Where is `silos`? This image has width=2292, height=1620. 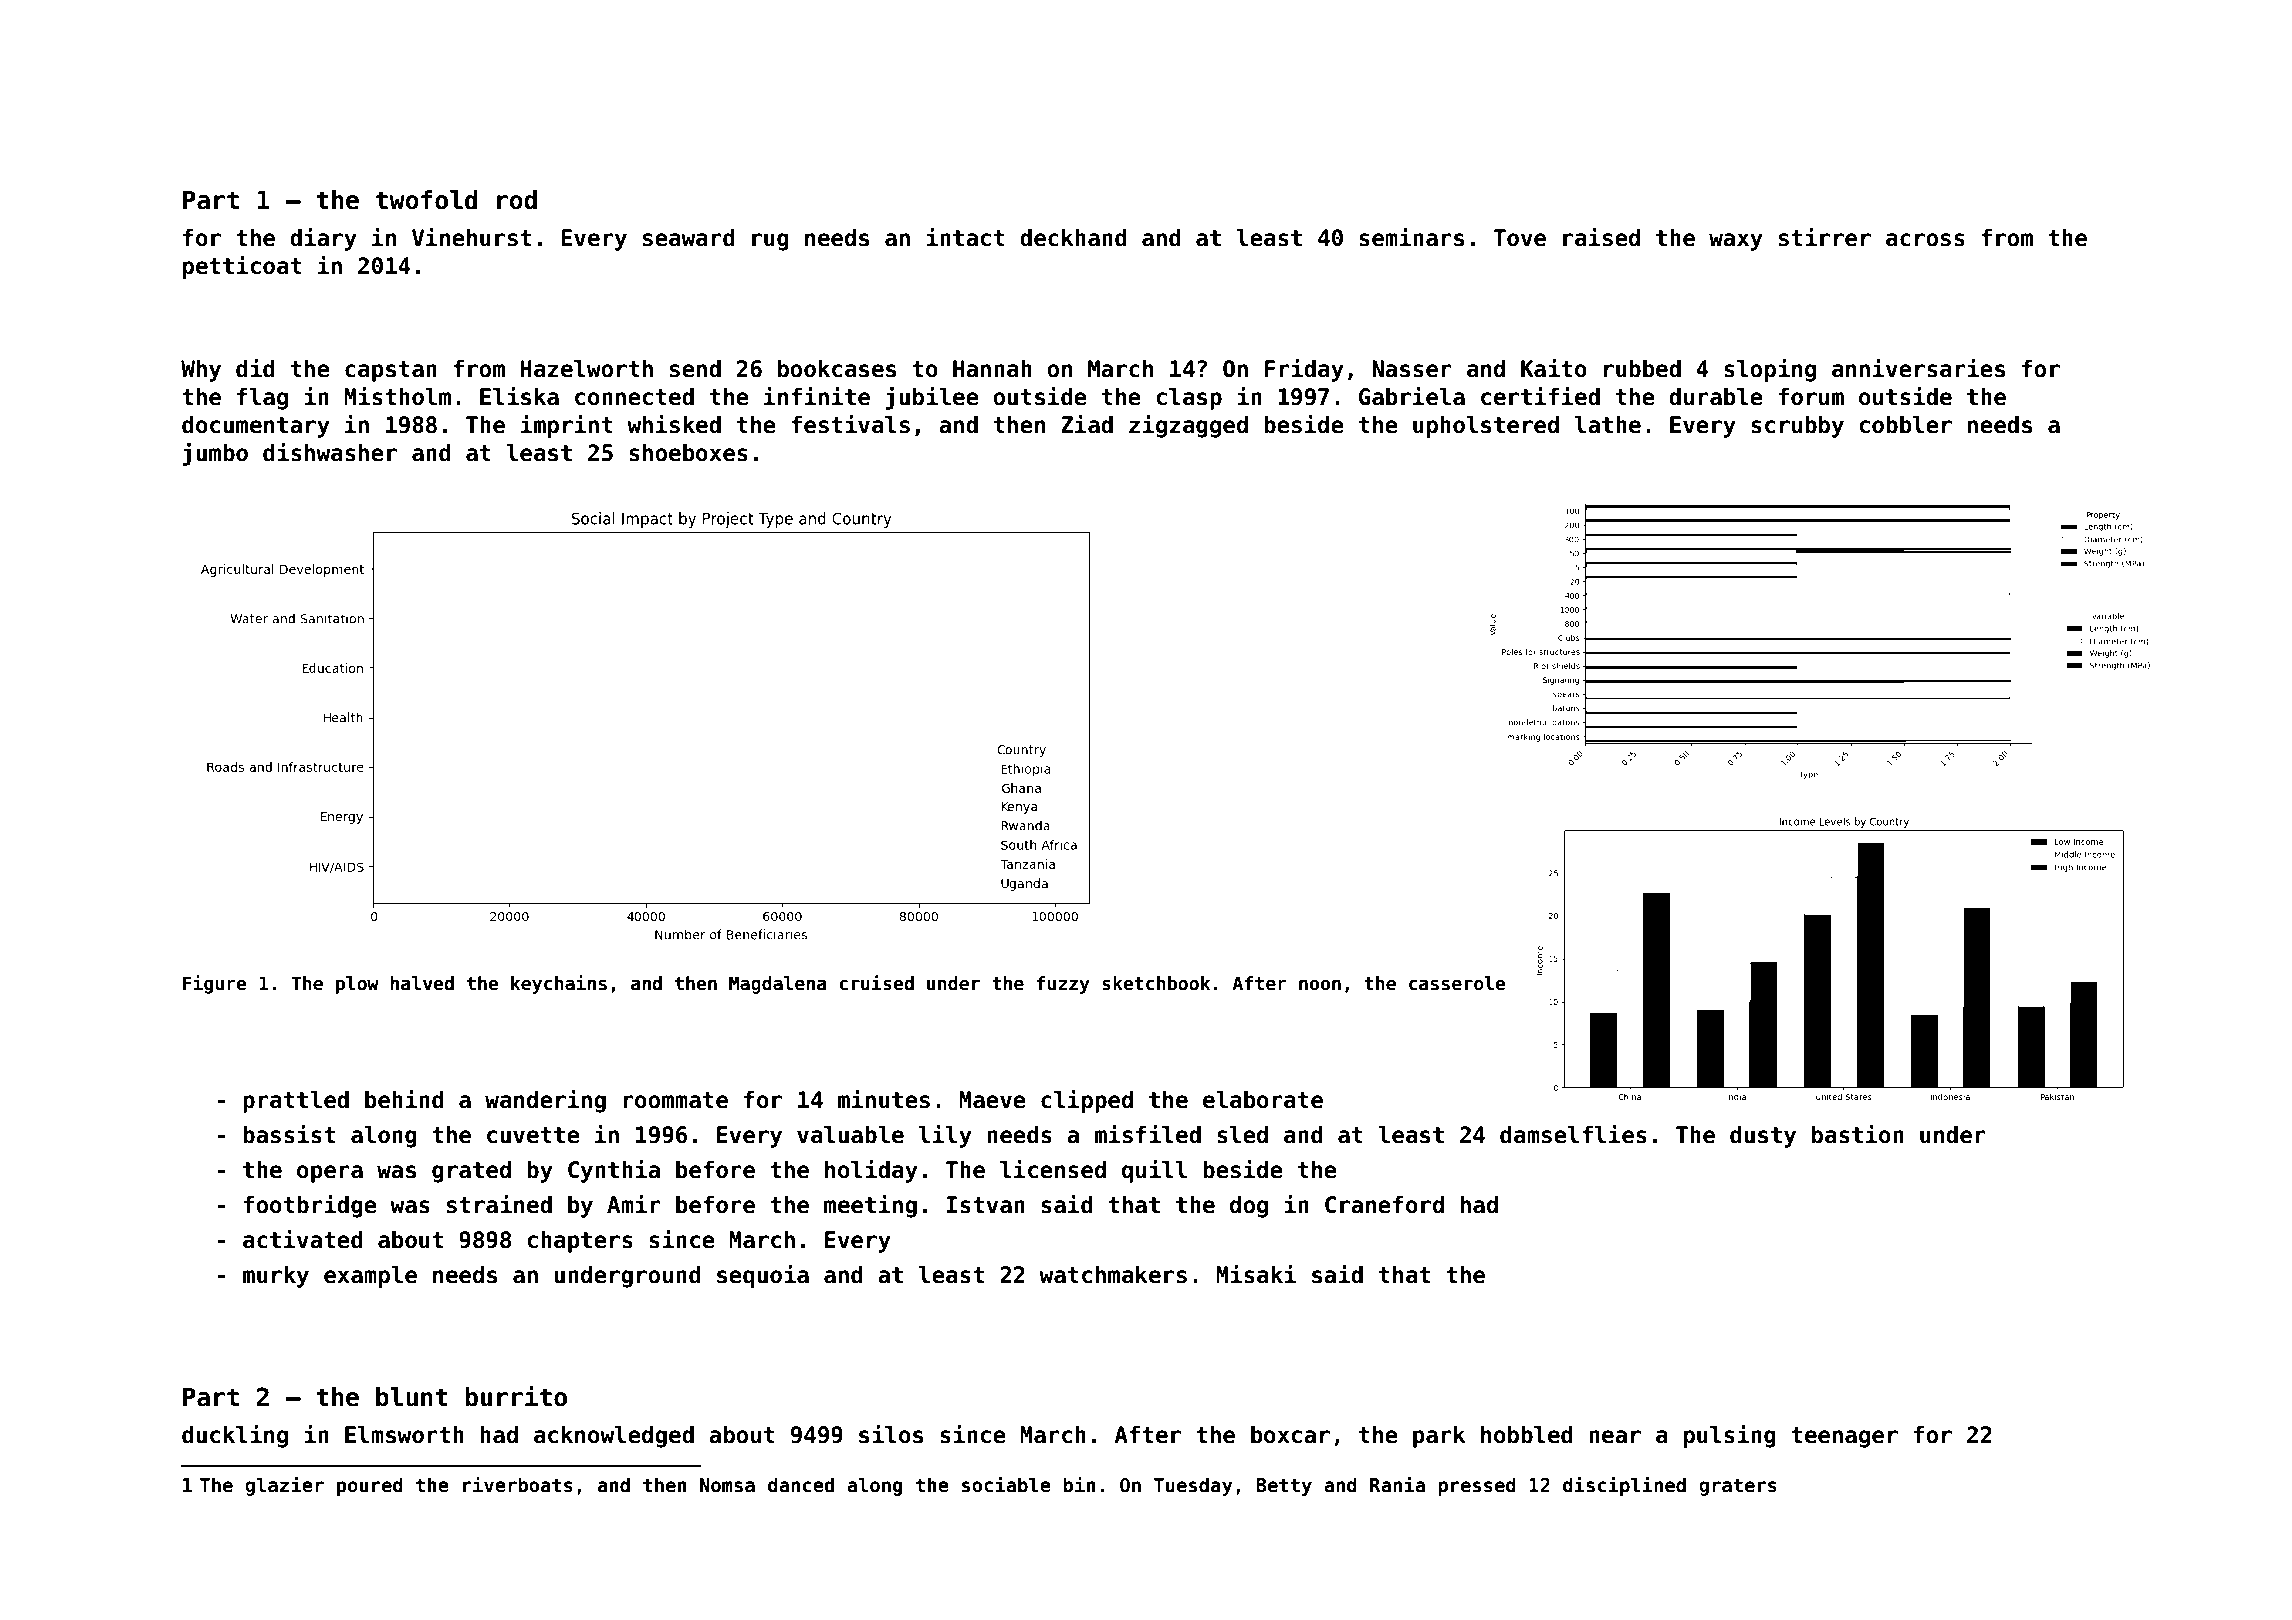 silos is located at coordinates (891, 1434).
